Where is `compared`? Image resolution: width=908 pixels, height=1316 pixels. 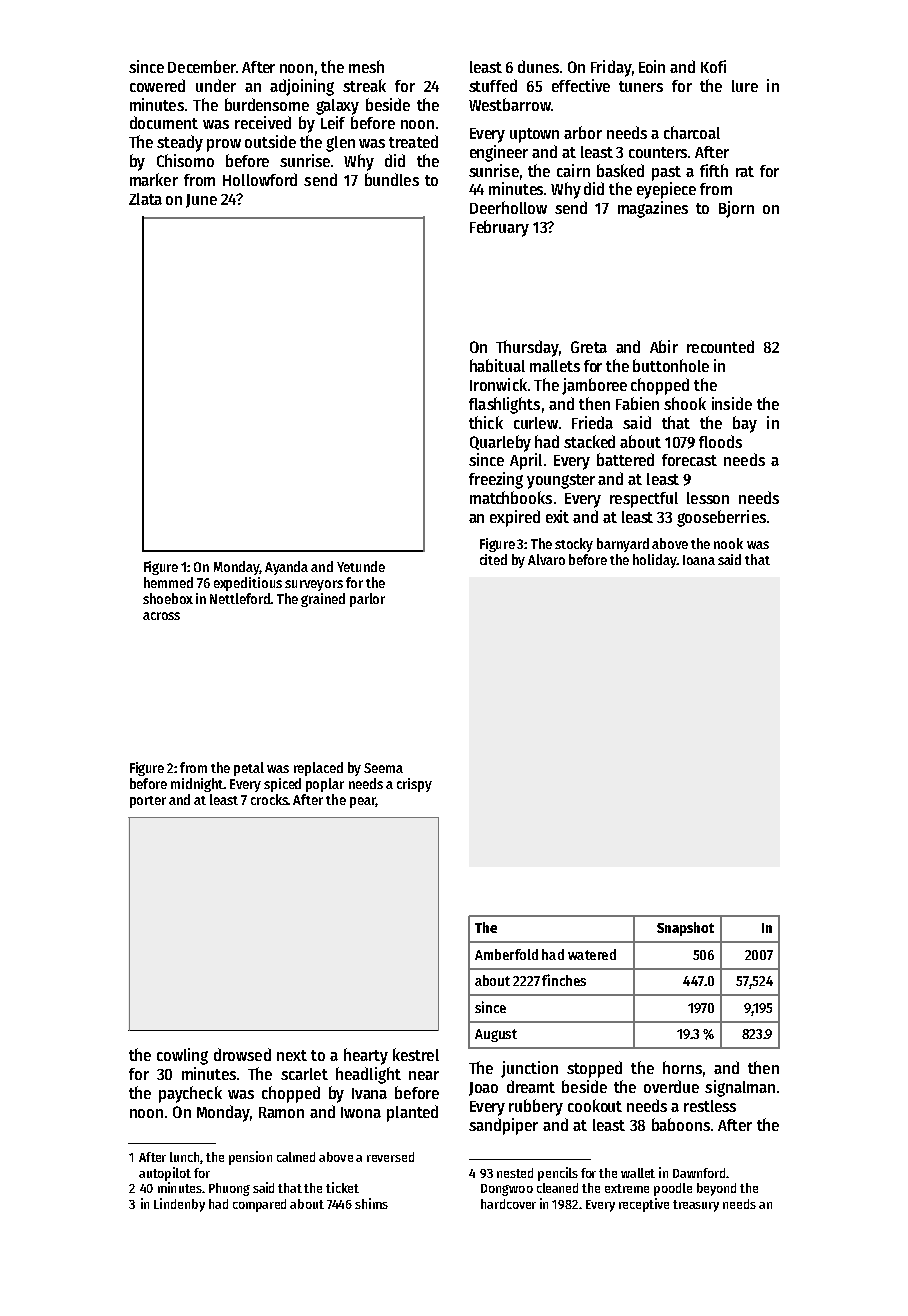 compared is located at coordinates (259, 1205).
